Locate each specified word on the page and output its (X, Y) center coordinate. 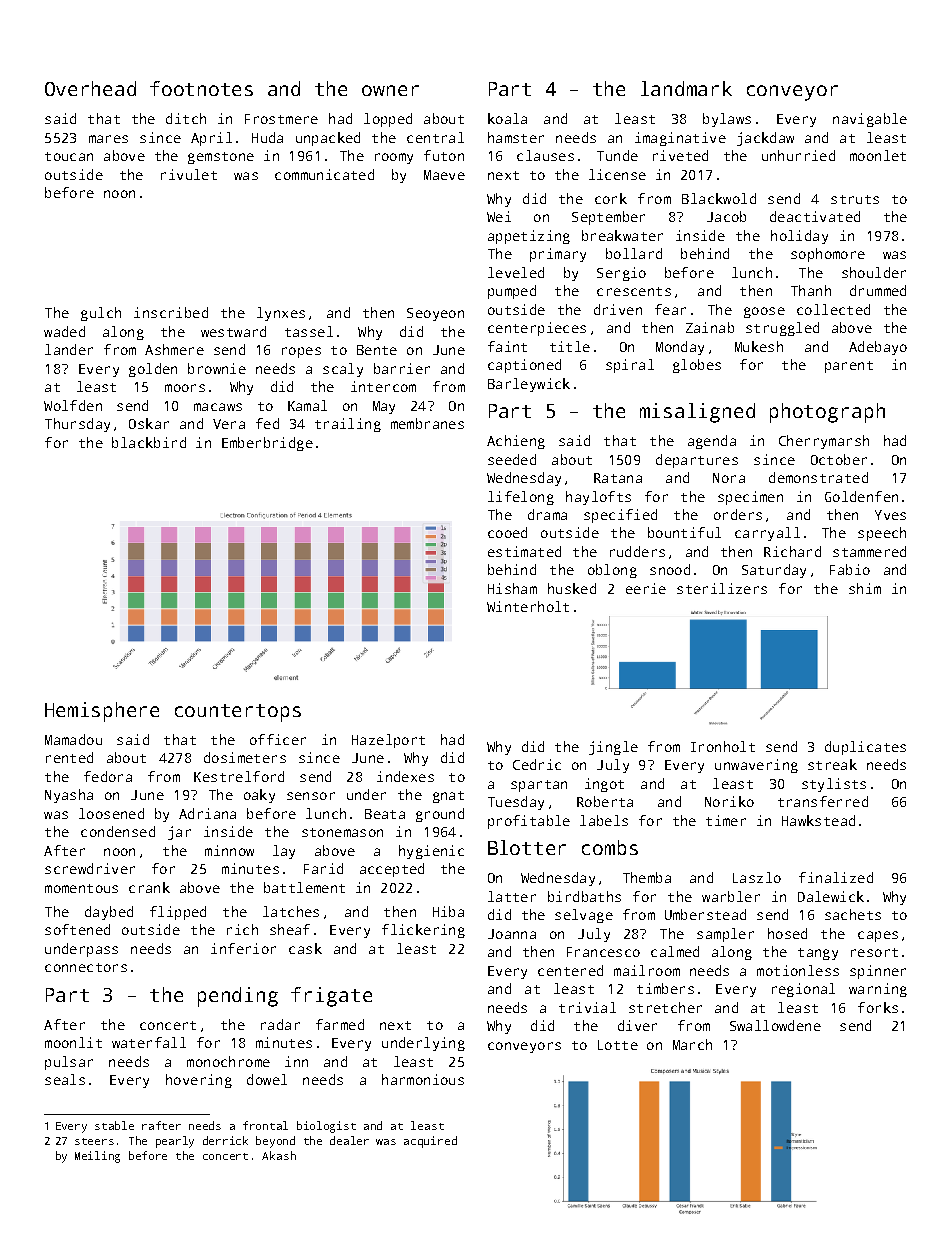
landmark (686, 88)
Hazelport (388, 741)
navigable (870, 120)
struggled (782, 329)
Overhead (90, 88)
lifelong (521, 498)
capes (878, 936)
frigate (331, 997)
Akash (279, 1155)
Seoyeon (435, 314)
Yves (890, 515)
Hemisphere (102, 712)
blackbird (149, 442)
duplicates (865, 748)
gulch (101, 314)
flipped (178, 913)
